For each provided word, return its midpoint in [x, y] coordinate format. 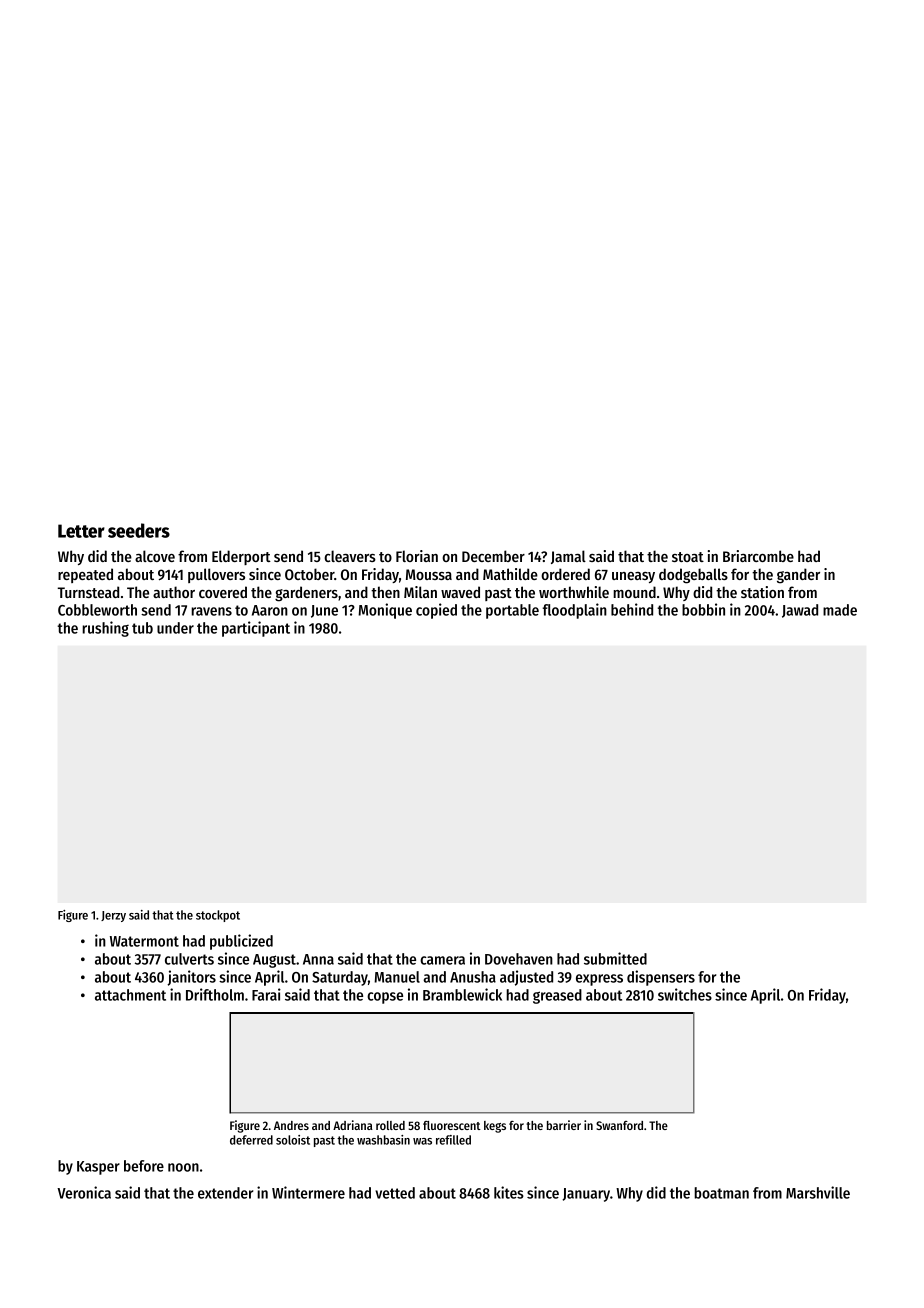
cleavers [350, 556]
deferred [251, 1140]
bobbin [703, 609]
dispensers [661, 978]
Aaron [270, 610]
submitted [615, 958]
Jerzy [113, 916]
